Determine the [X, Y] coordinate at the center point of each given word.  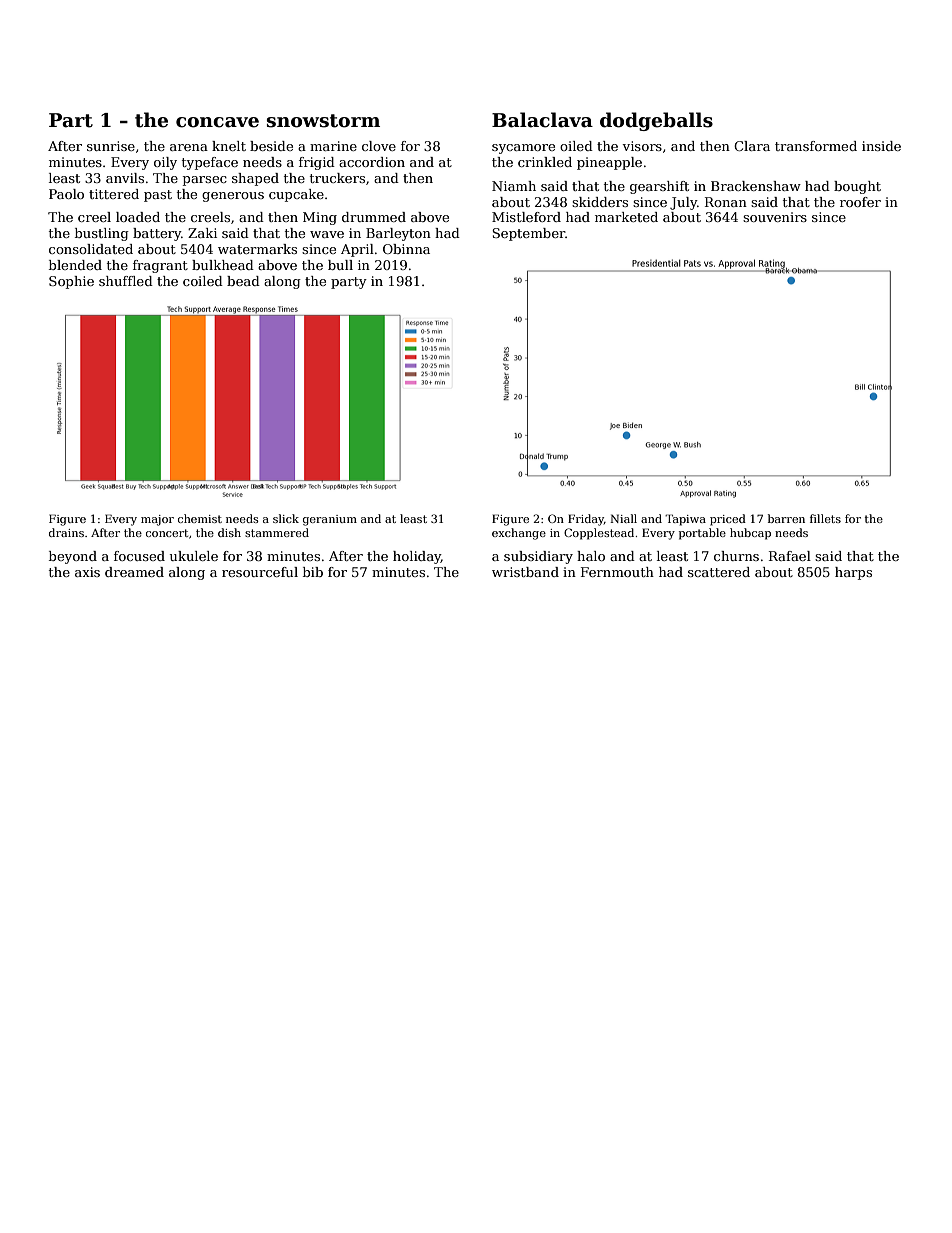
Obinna [406, 249]
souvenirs [775, 217]
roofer [860, 202]
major [157, 520]
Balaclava [542, 120]
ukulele [194, 556]
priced [728, 520]
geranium [330, 520]
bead [243, 281]
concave [217, 122]
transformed [816, 146]
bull [340, 265]
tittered [114, 194]
